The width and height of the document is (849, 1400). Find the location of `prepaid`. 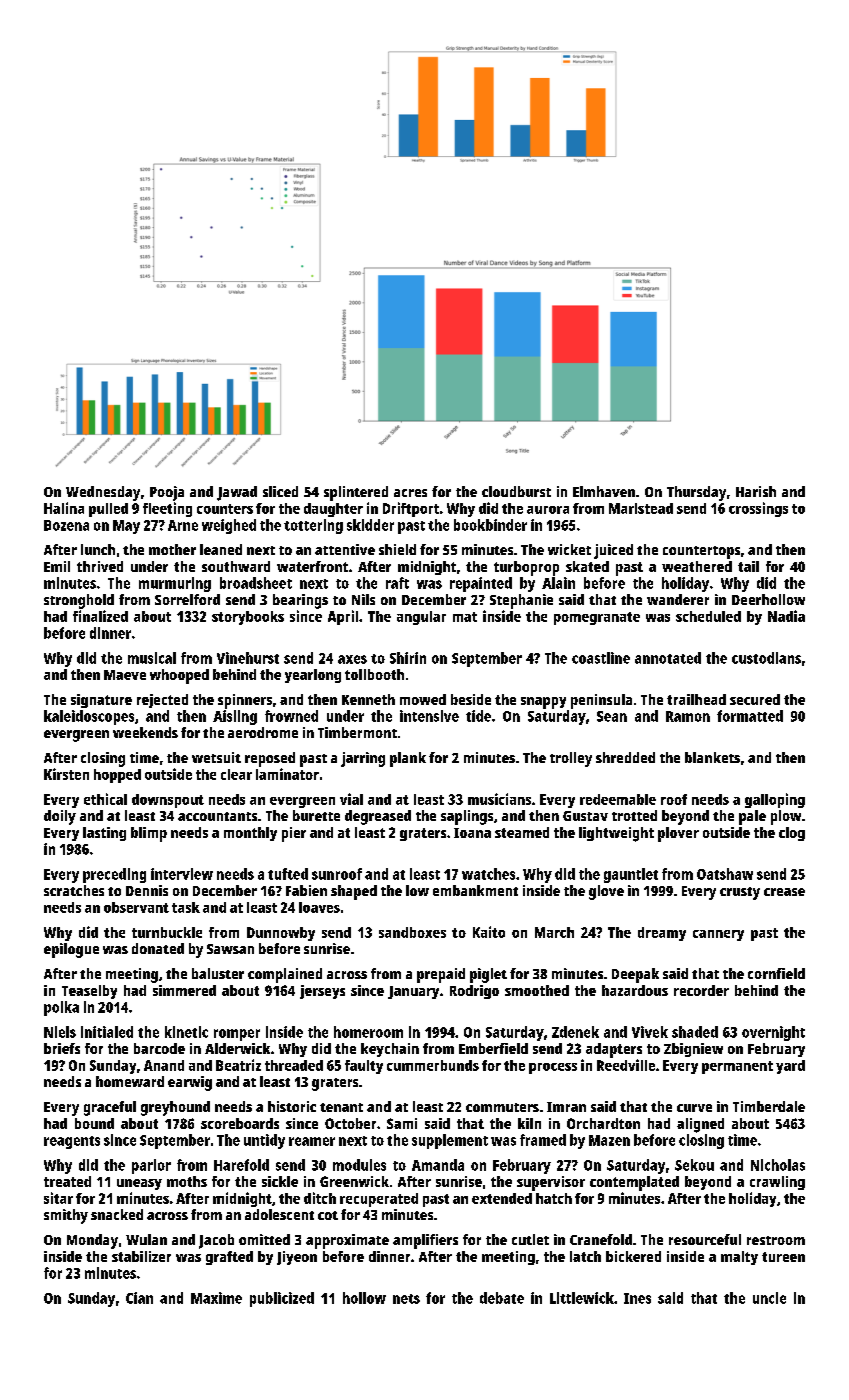

prepaid is located at coordinates (441, 975).
